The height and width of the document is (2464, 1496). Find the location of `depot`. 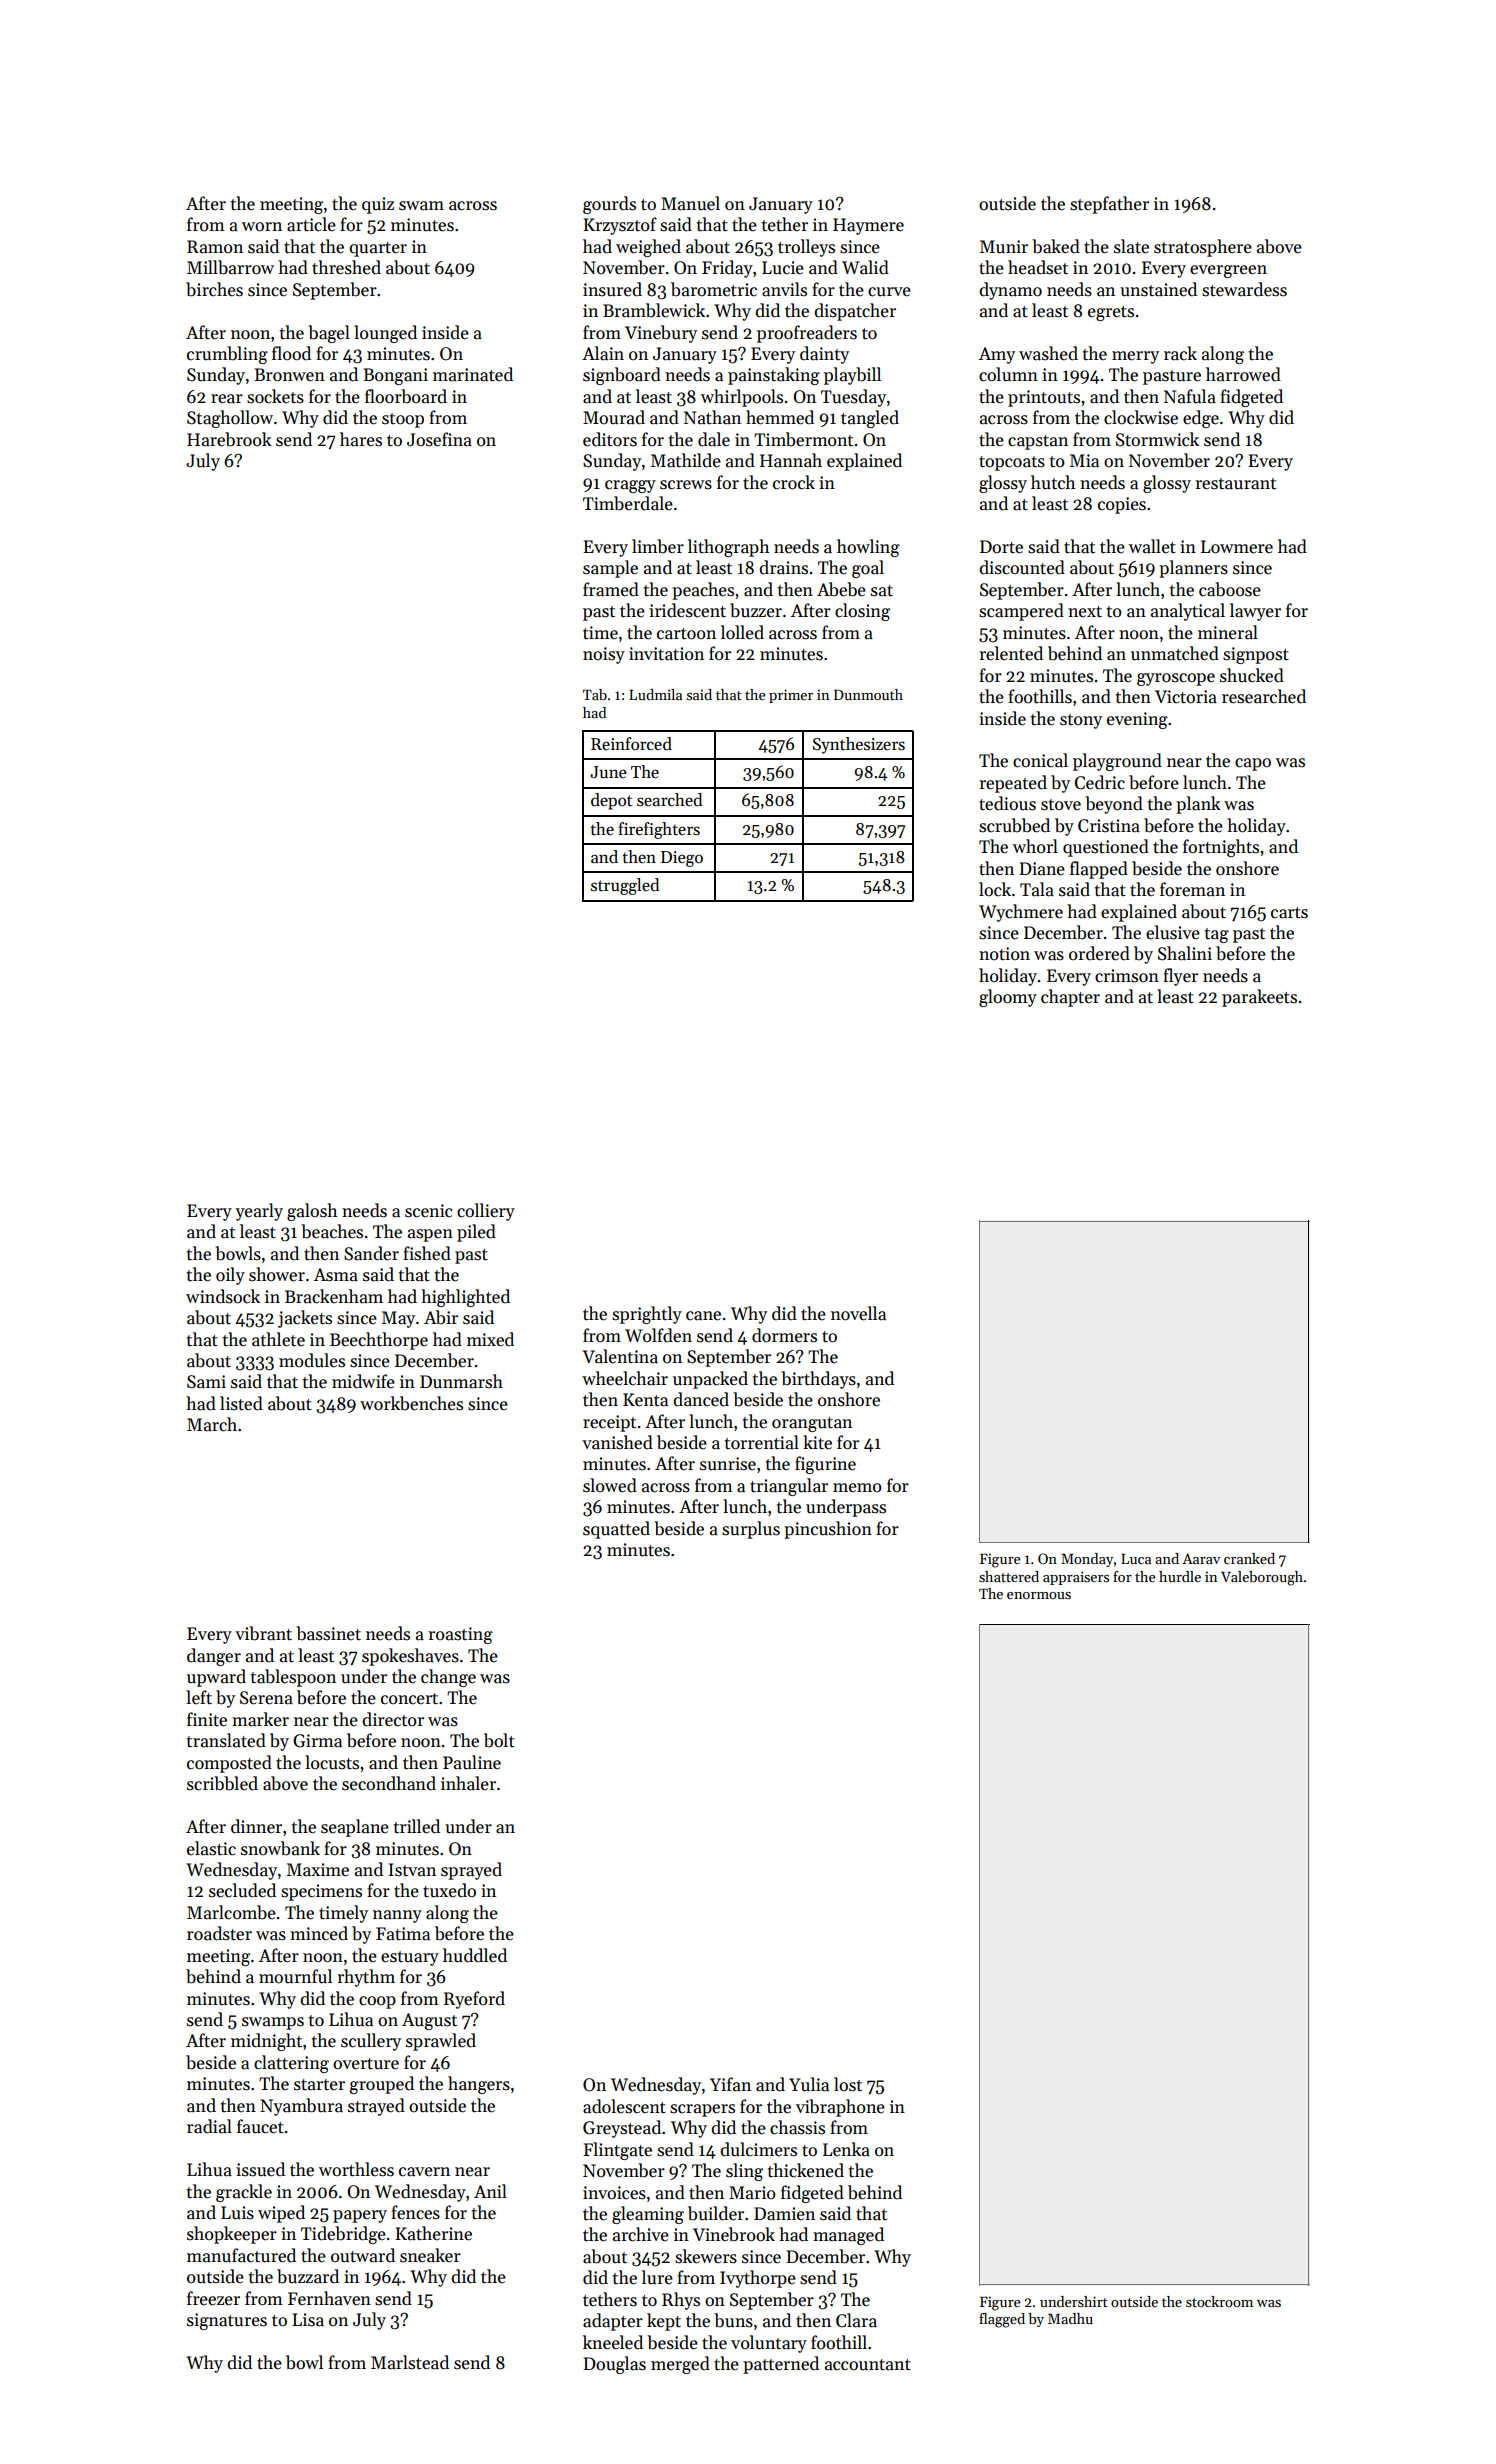

depot is located at coordinates (611, 801).
